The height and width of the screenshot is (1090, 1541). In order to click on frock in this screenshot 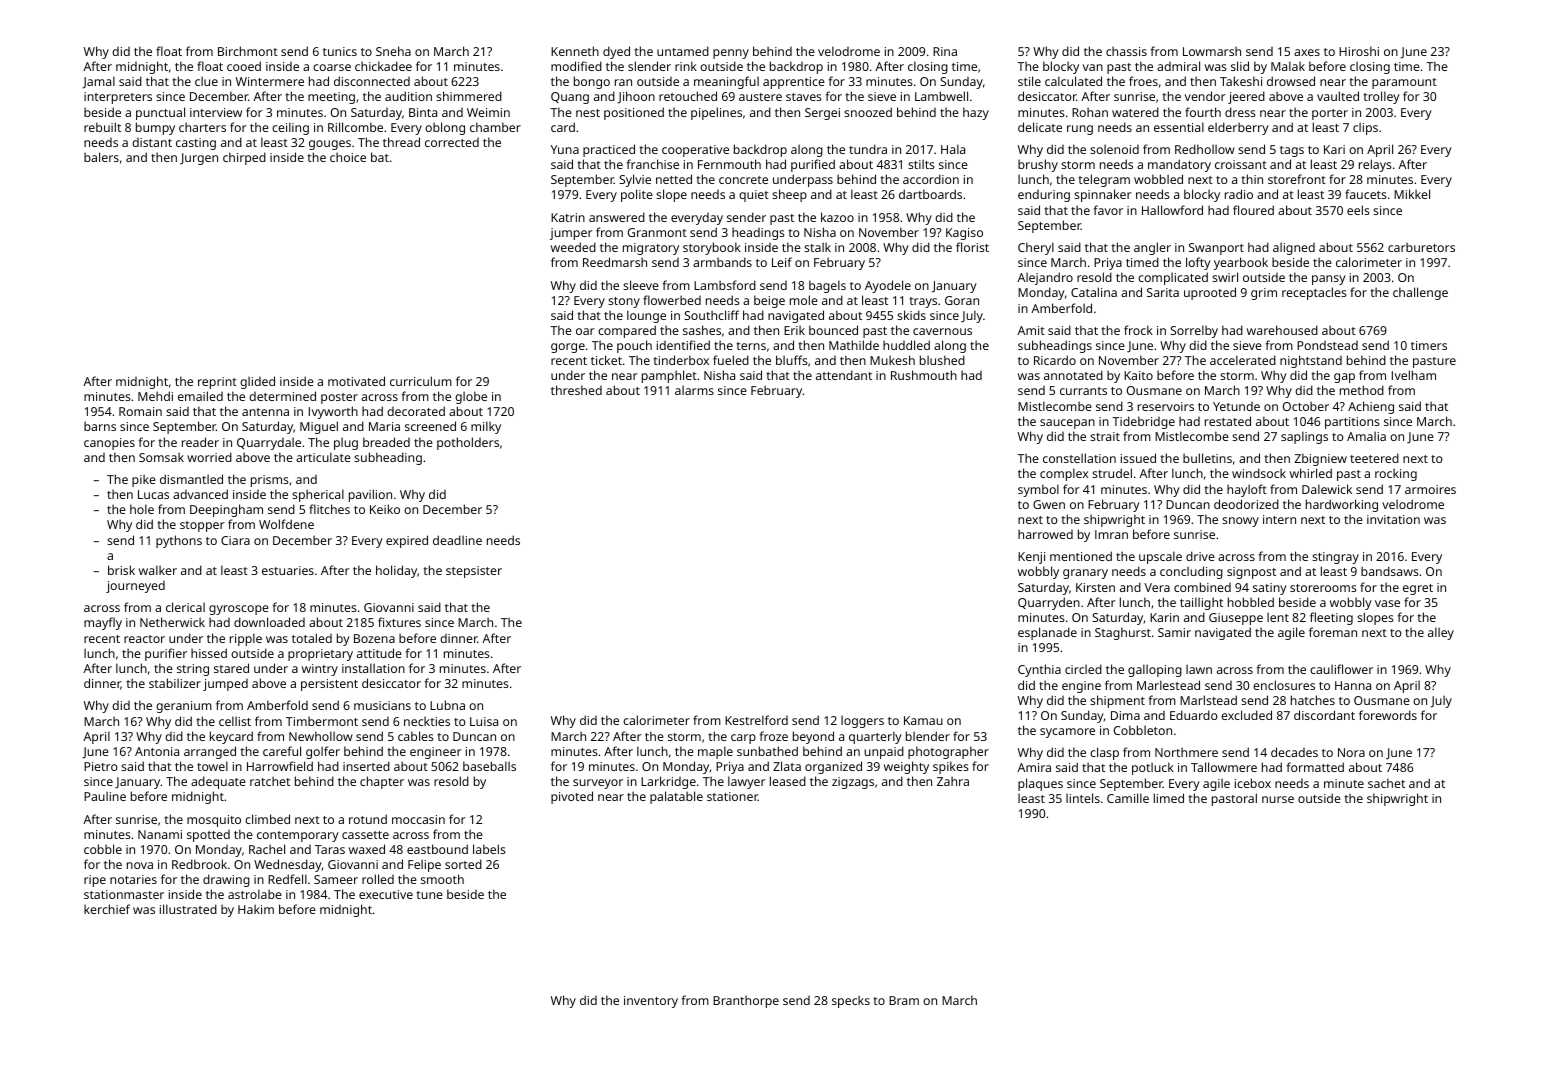, I will do `click(1138, 330)`.
